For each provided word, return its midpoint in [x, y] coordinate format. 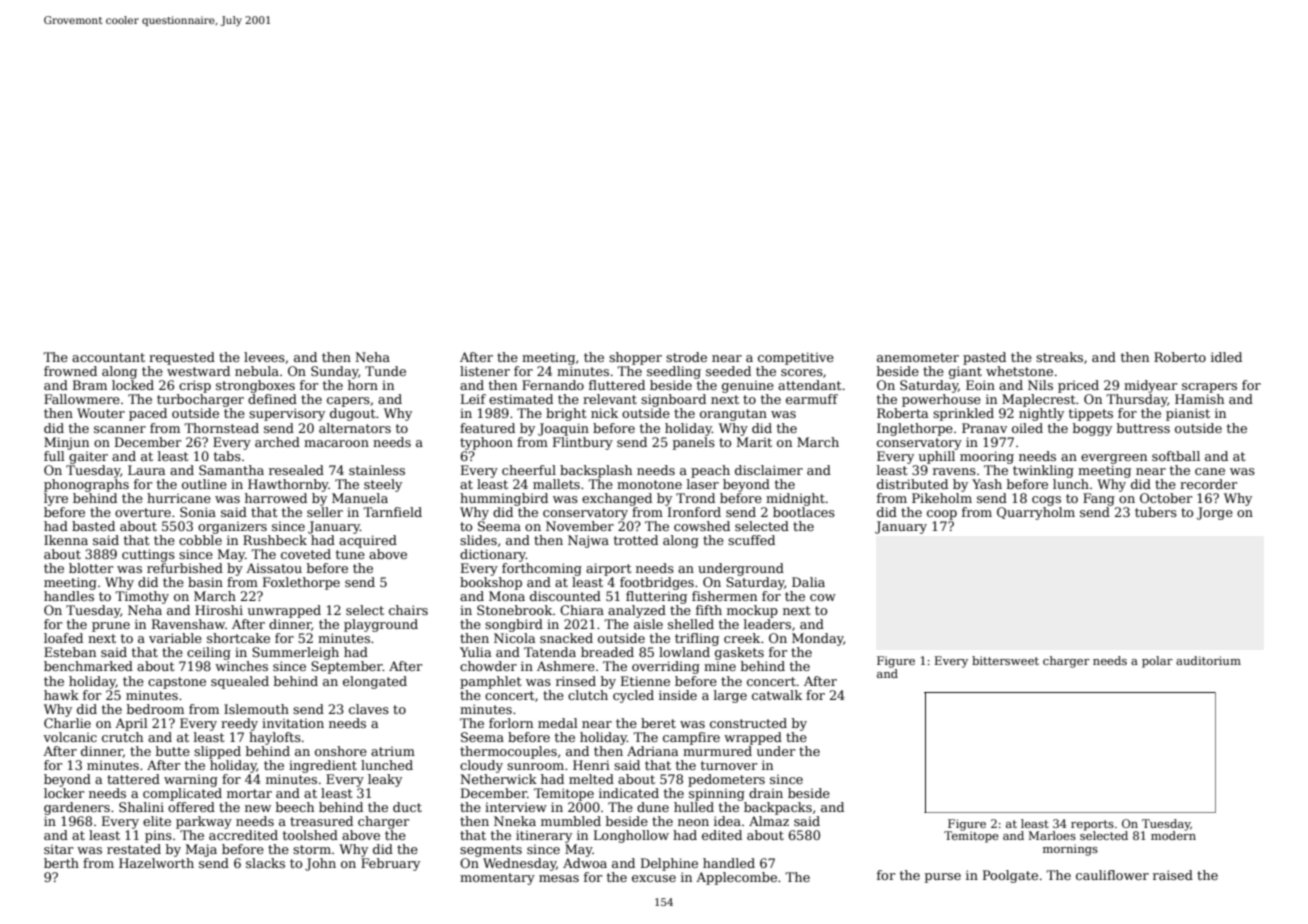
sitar [59, 849]
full [54, 456]
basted [93, 526]
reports [1092, 825]
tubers [1156, 512]
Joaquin [563, 429]
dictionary [493, 555]
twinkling [1043, 471]
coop [942, 515]
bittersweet [1005, 660]
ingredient [323, 766]
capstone [177, 683]
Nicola [514, 638]
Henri [591, 765]
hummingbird [504, 499]
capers [348, 402]
